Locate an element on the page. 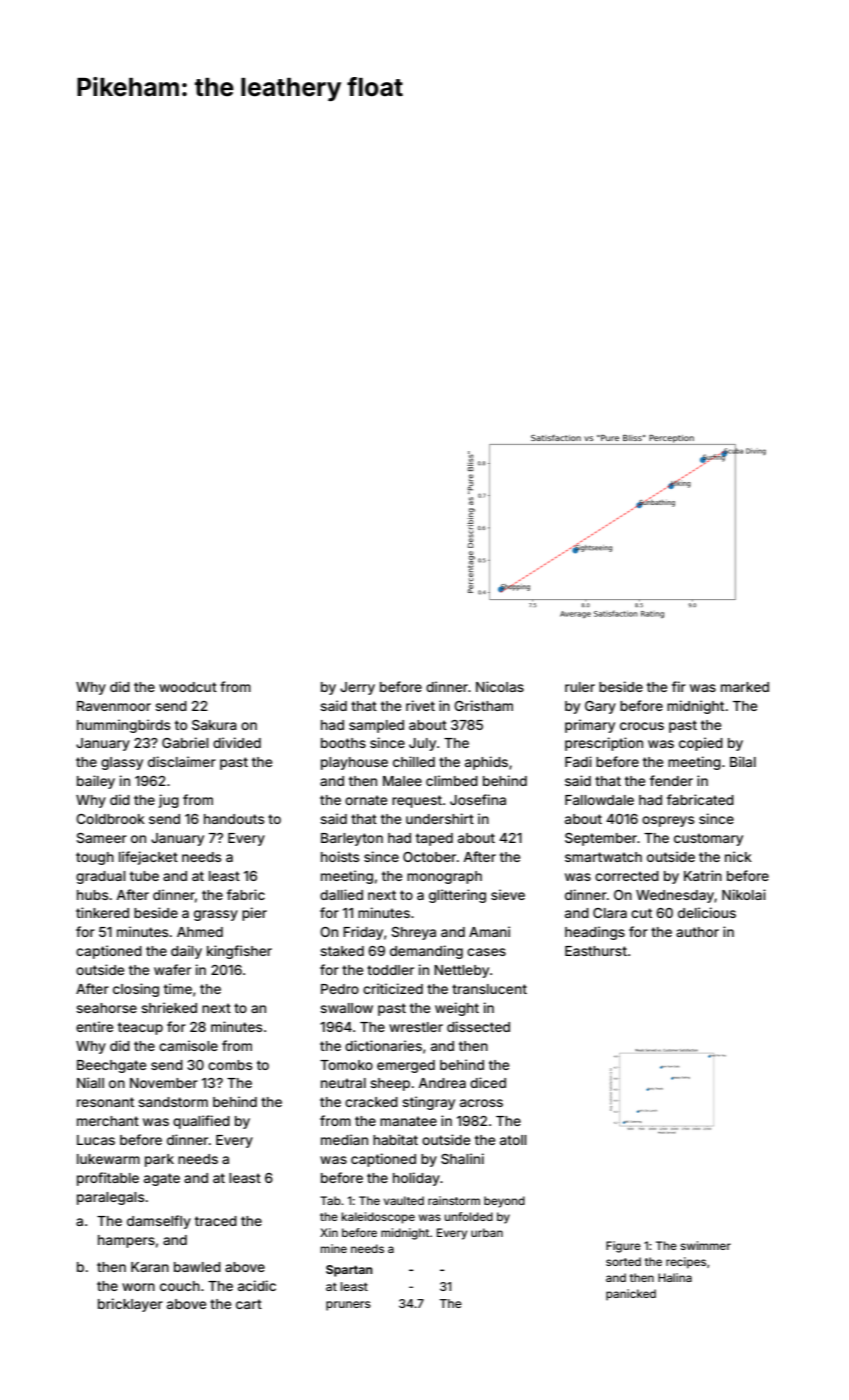 The image size is (849, 1400). Jerry is located at coordinates (357, 688).
